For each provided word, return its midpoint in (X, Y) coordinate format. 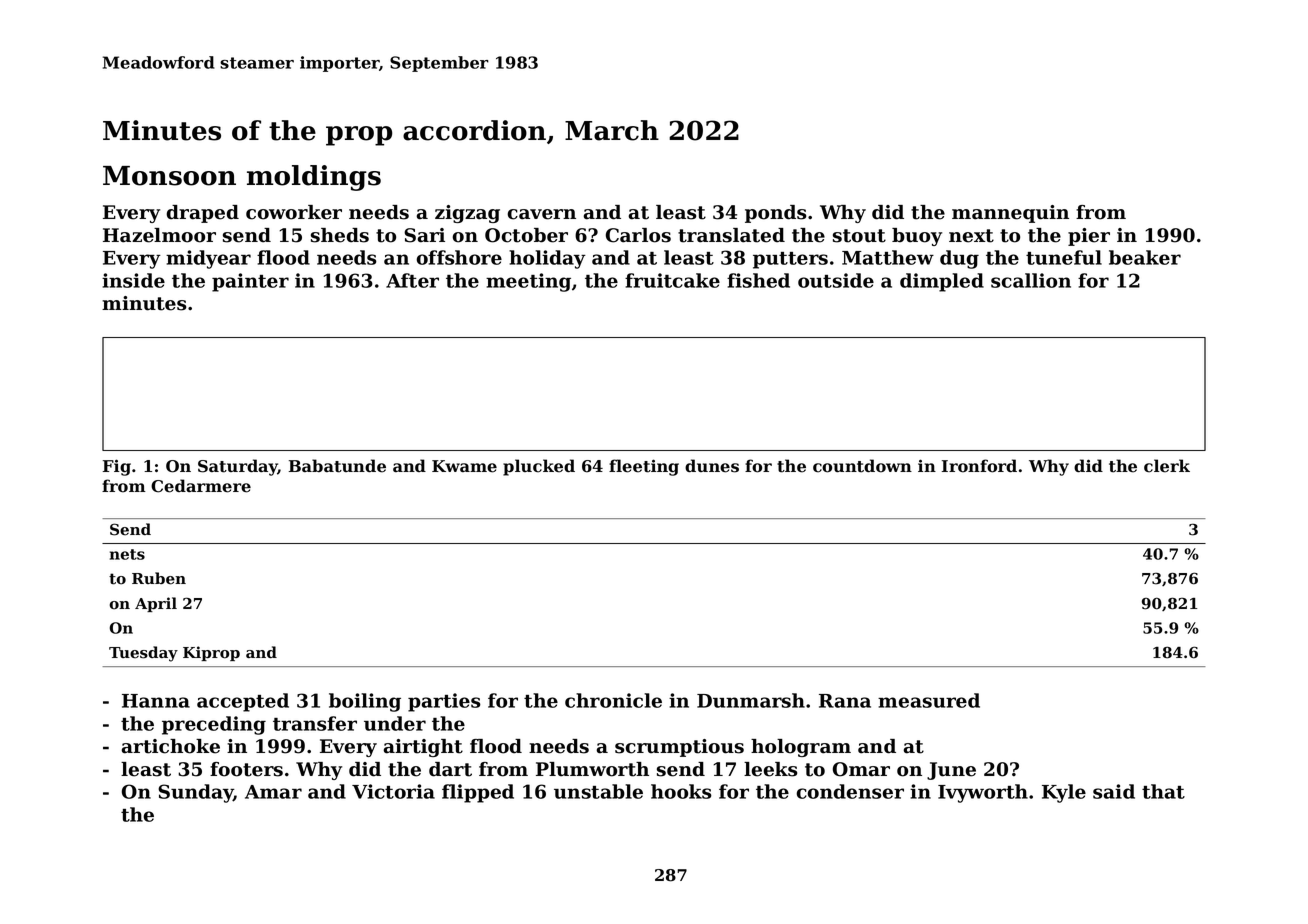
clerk (1167, 466)
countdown (862, 466)
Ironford (979, 466)
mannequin (1010, 214)
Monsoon (169, 176)
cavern (542, 214)
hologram (801, 748)
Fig (117, 467)
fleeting (644, 467)
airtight (423, 748)
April (156, 604)
